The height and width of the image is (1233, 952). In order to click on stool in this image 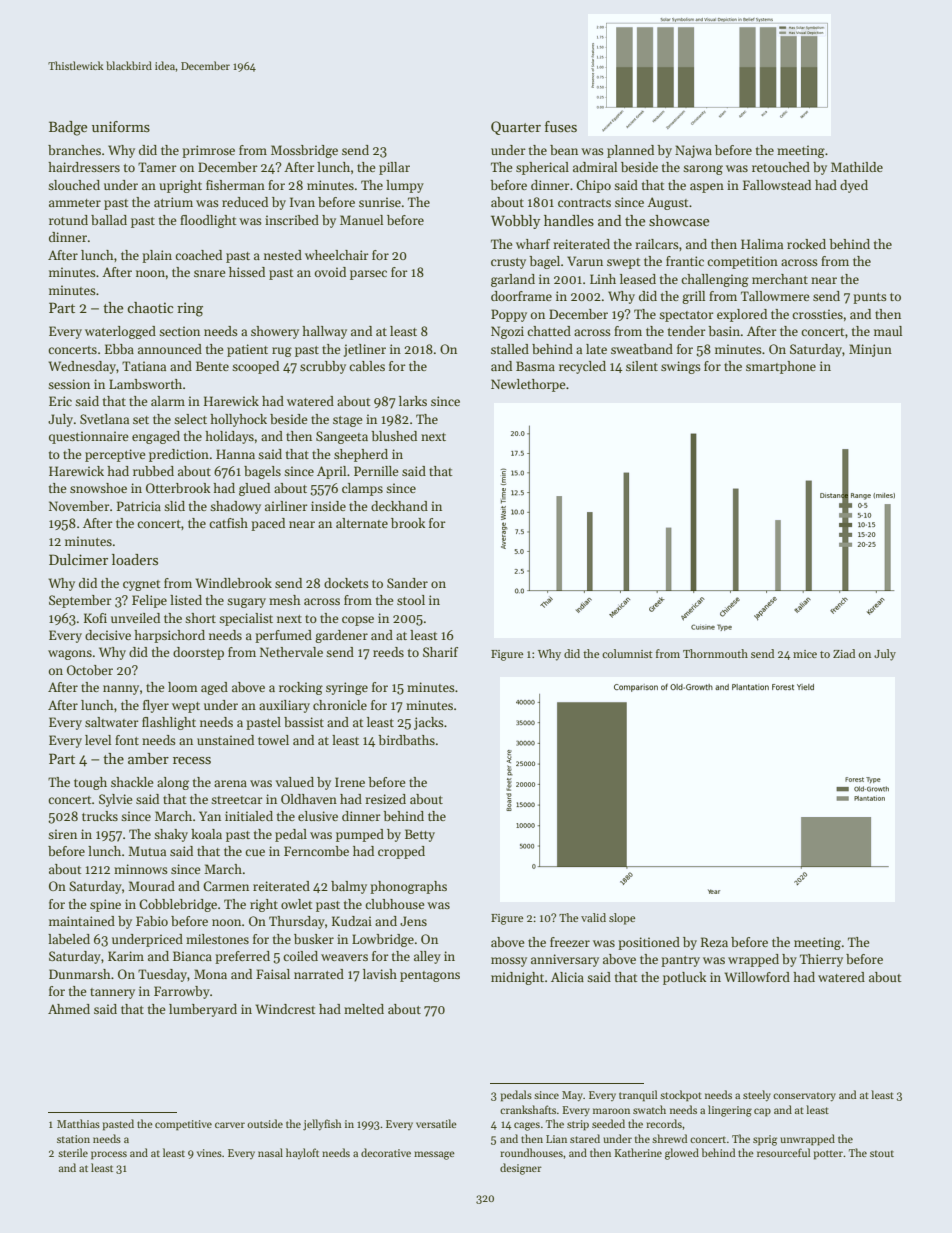, I will do `click(411, 600)`.
